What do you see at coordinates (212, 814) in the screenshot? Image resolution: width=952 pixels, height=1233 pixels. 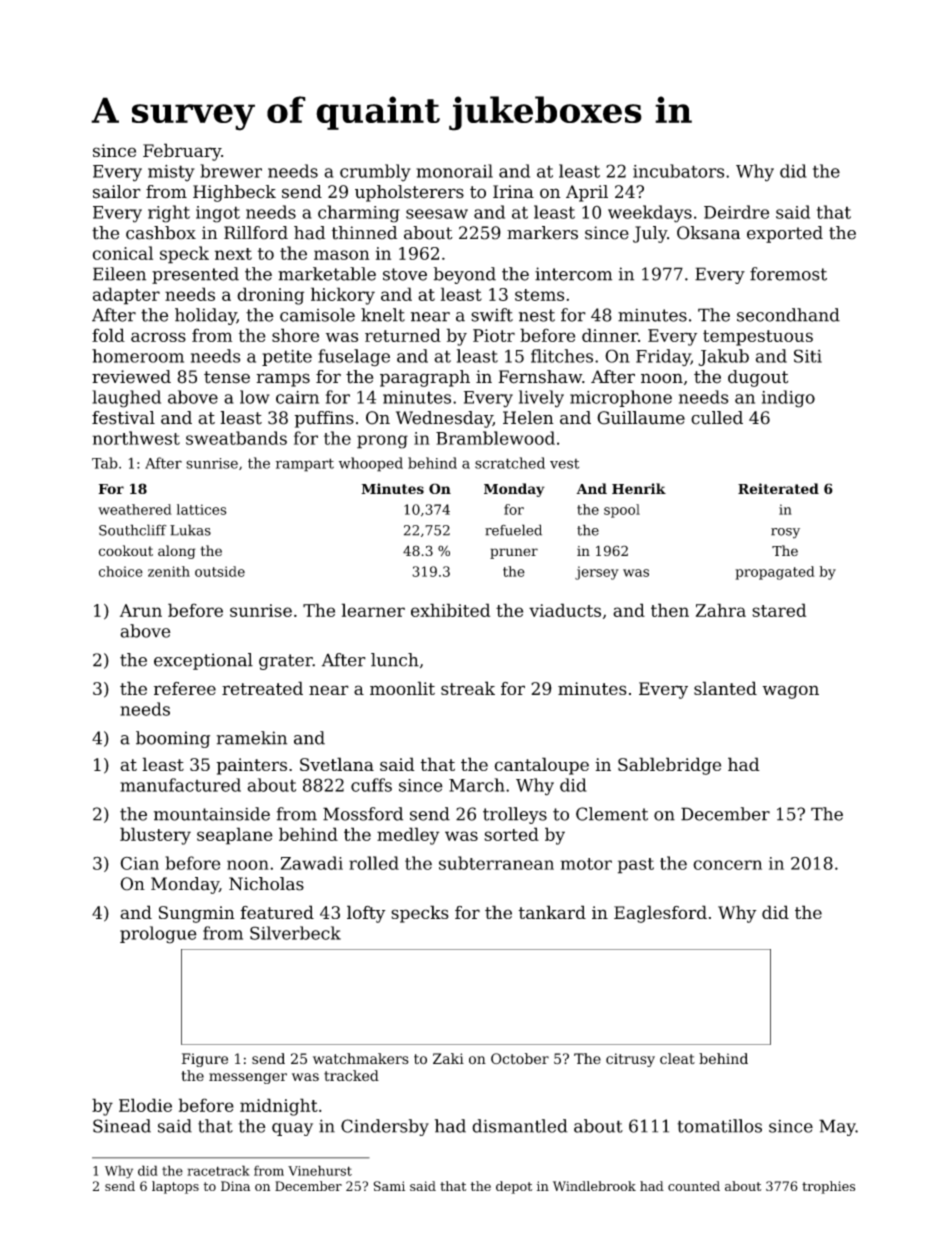 I see `mountainside` at bounding box center [212, 814].
